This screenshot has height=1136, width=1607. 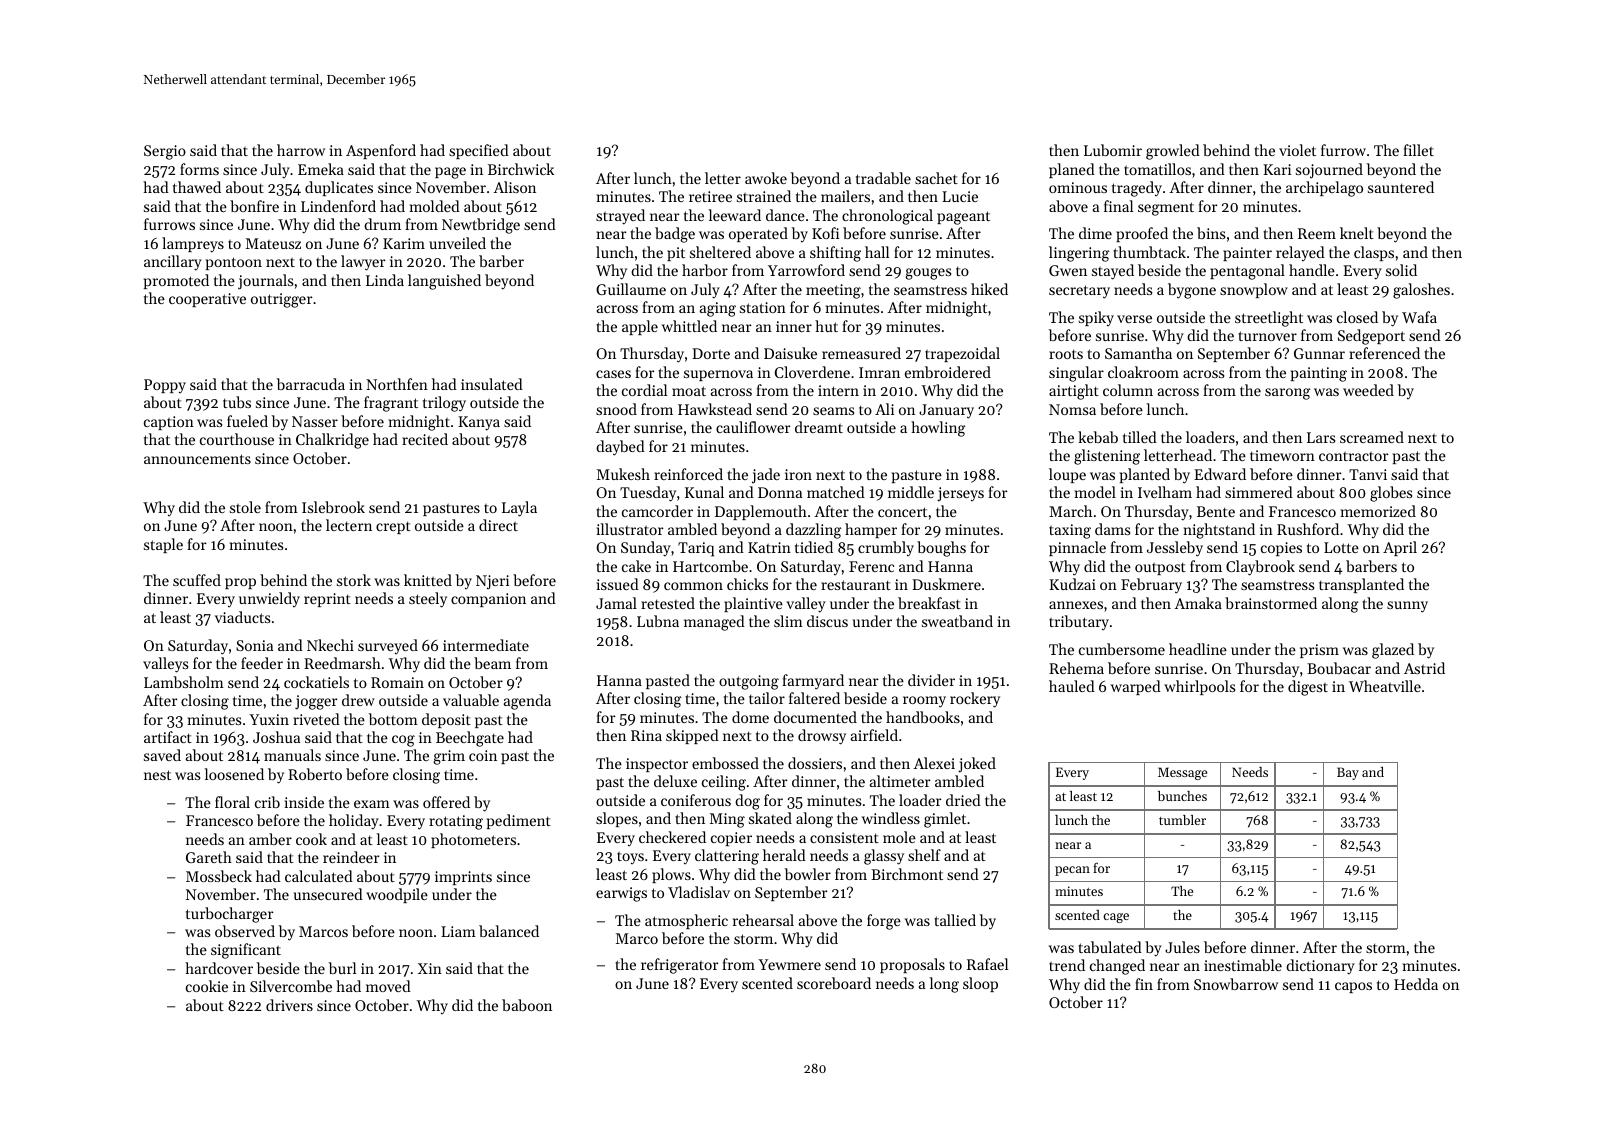 What do you see at coordinates (1254, 290) in the screenshot?
I see `snowplow` at bounding box center [1254, 290].
